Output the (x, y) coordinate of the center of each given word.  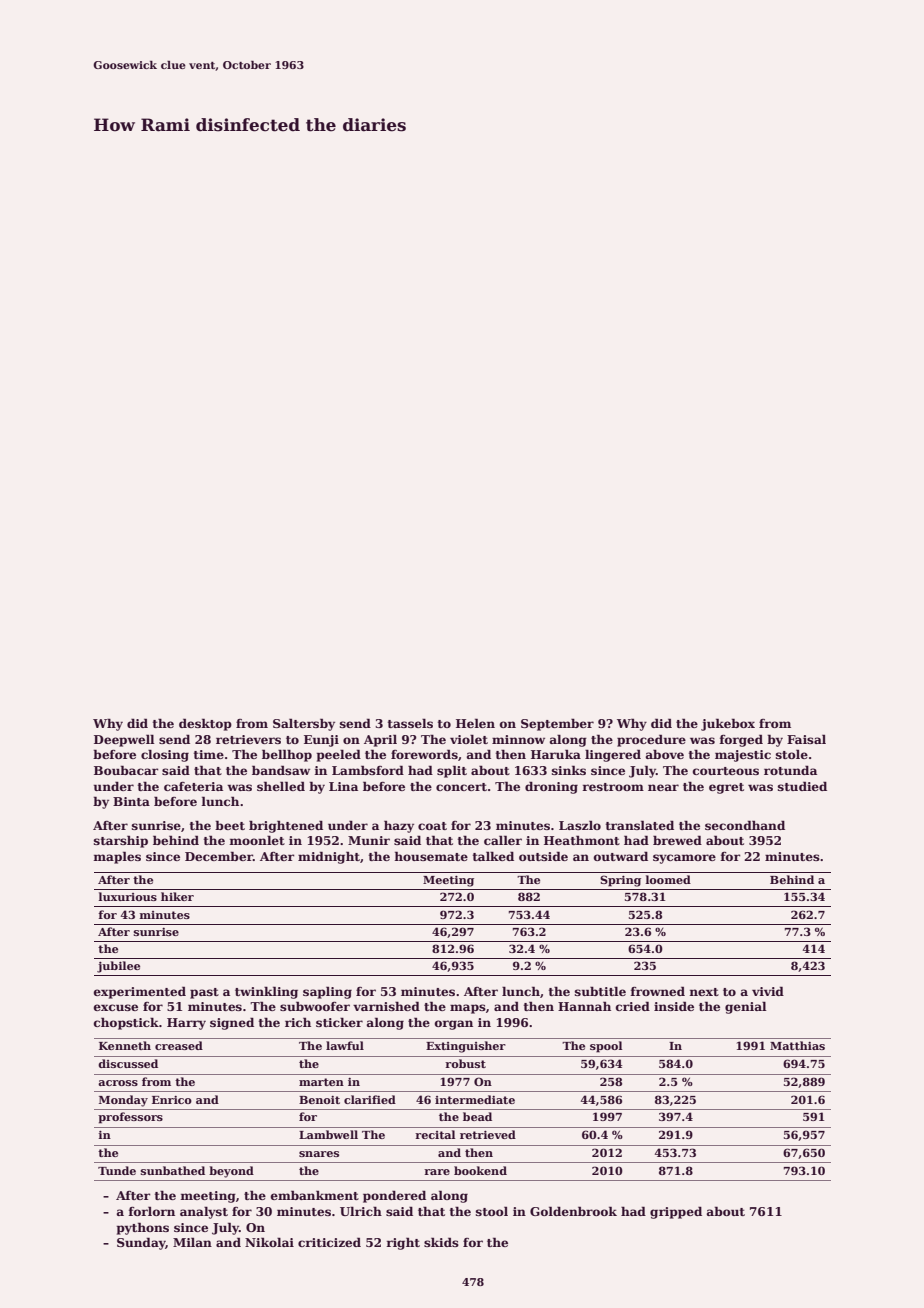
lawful (345, 1045)
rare (437, 1172)
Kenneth (125, 1045)
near (663, 787)
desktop (205, 724)
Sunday (141, 1244)
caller (503, 840)
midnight (329, 857)
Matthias (797, 1045)
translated (640, 825)
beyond (231, 1172)
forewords (424, 754)
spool (606, 1047)
